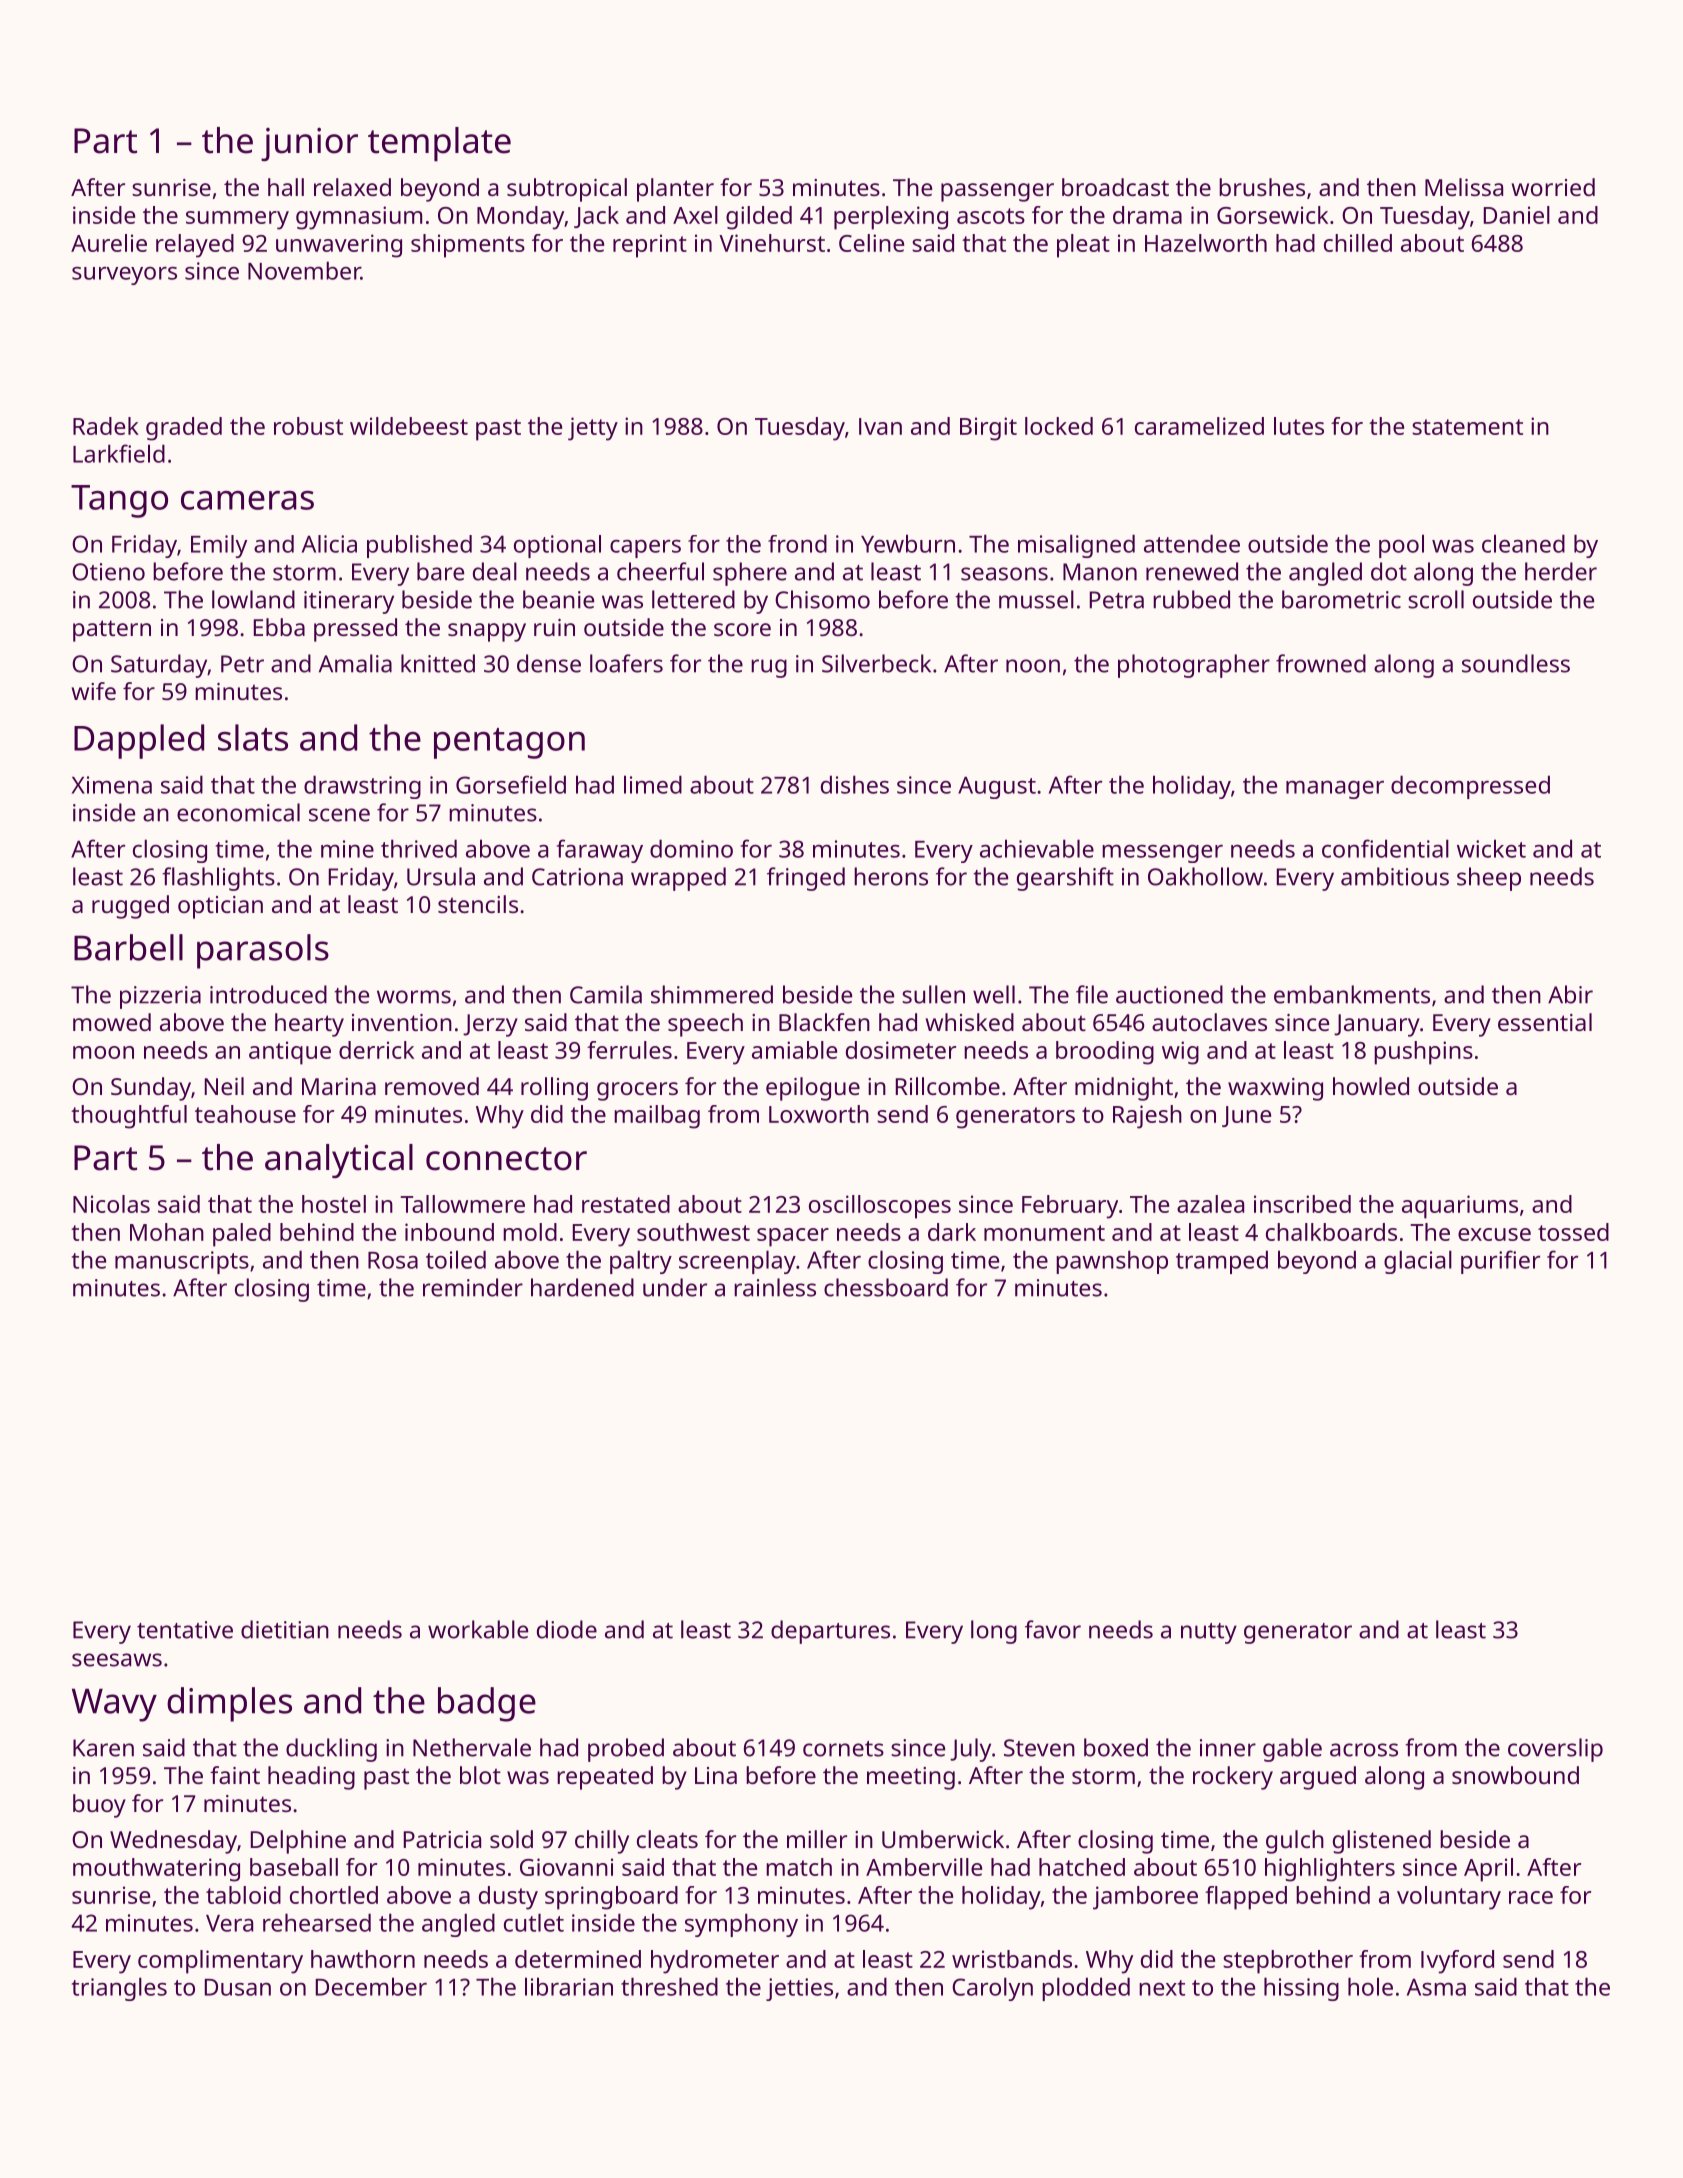 The image size is (1683, 2178). I want to click on librarian, so click(569, 1986).
